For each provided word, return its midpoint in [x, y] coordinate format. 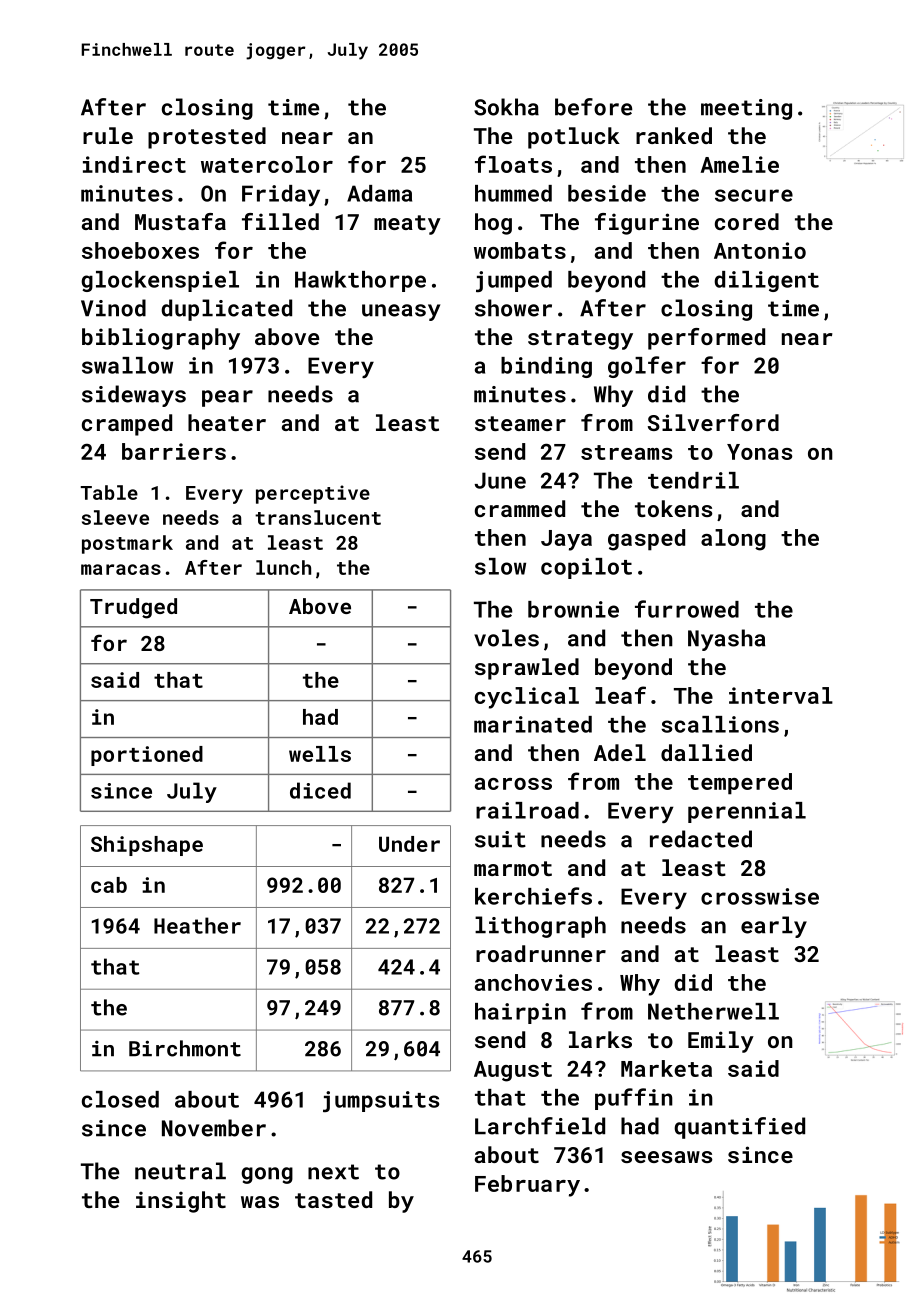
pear [227, 398]
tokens [673, 508]
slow [500, 566]
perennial [747, 812]
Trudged [133, 608]
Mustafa [180, 221]
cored [747, 221]
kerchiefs [533, 896]
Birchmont [185, 1048]
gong [267, 1175]
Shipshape [147, 846]
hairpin [520, 1013]
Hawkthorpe [360, 281]
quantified [739, 1128]
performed [706, 339]
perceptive [313, 494]
